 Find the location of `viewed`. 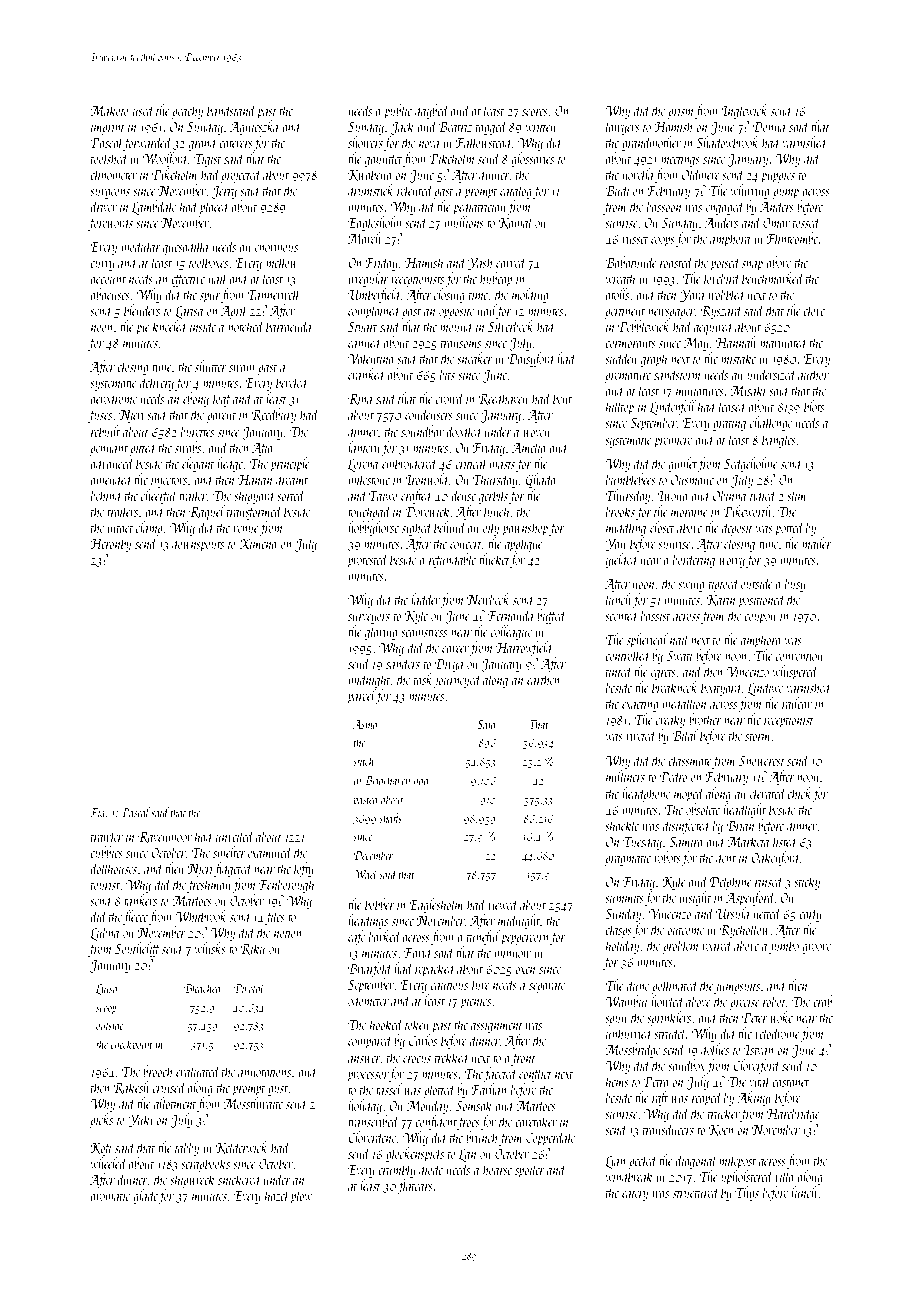

viewed is located at coordinates (503, 904).
